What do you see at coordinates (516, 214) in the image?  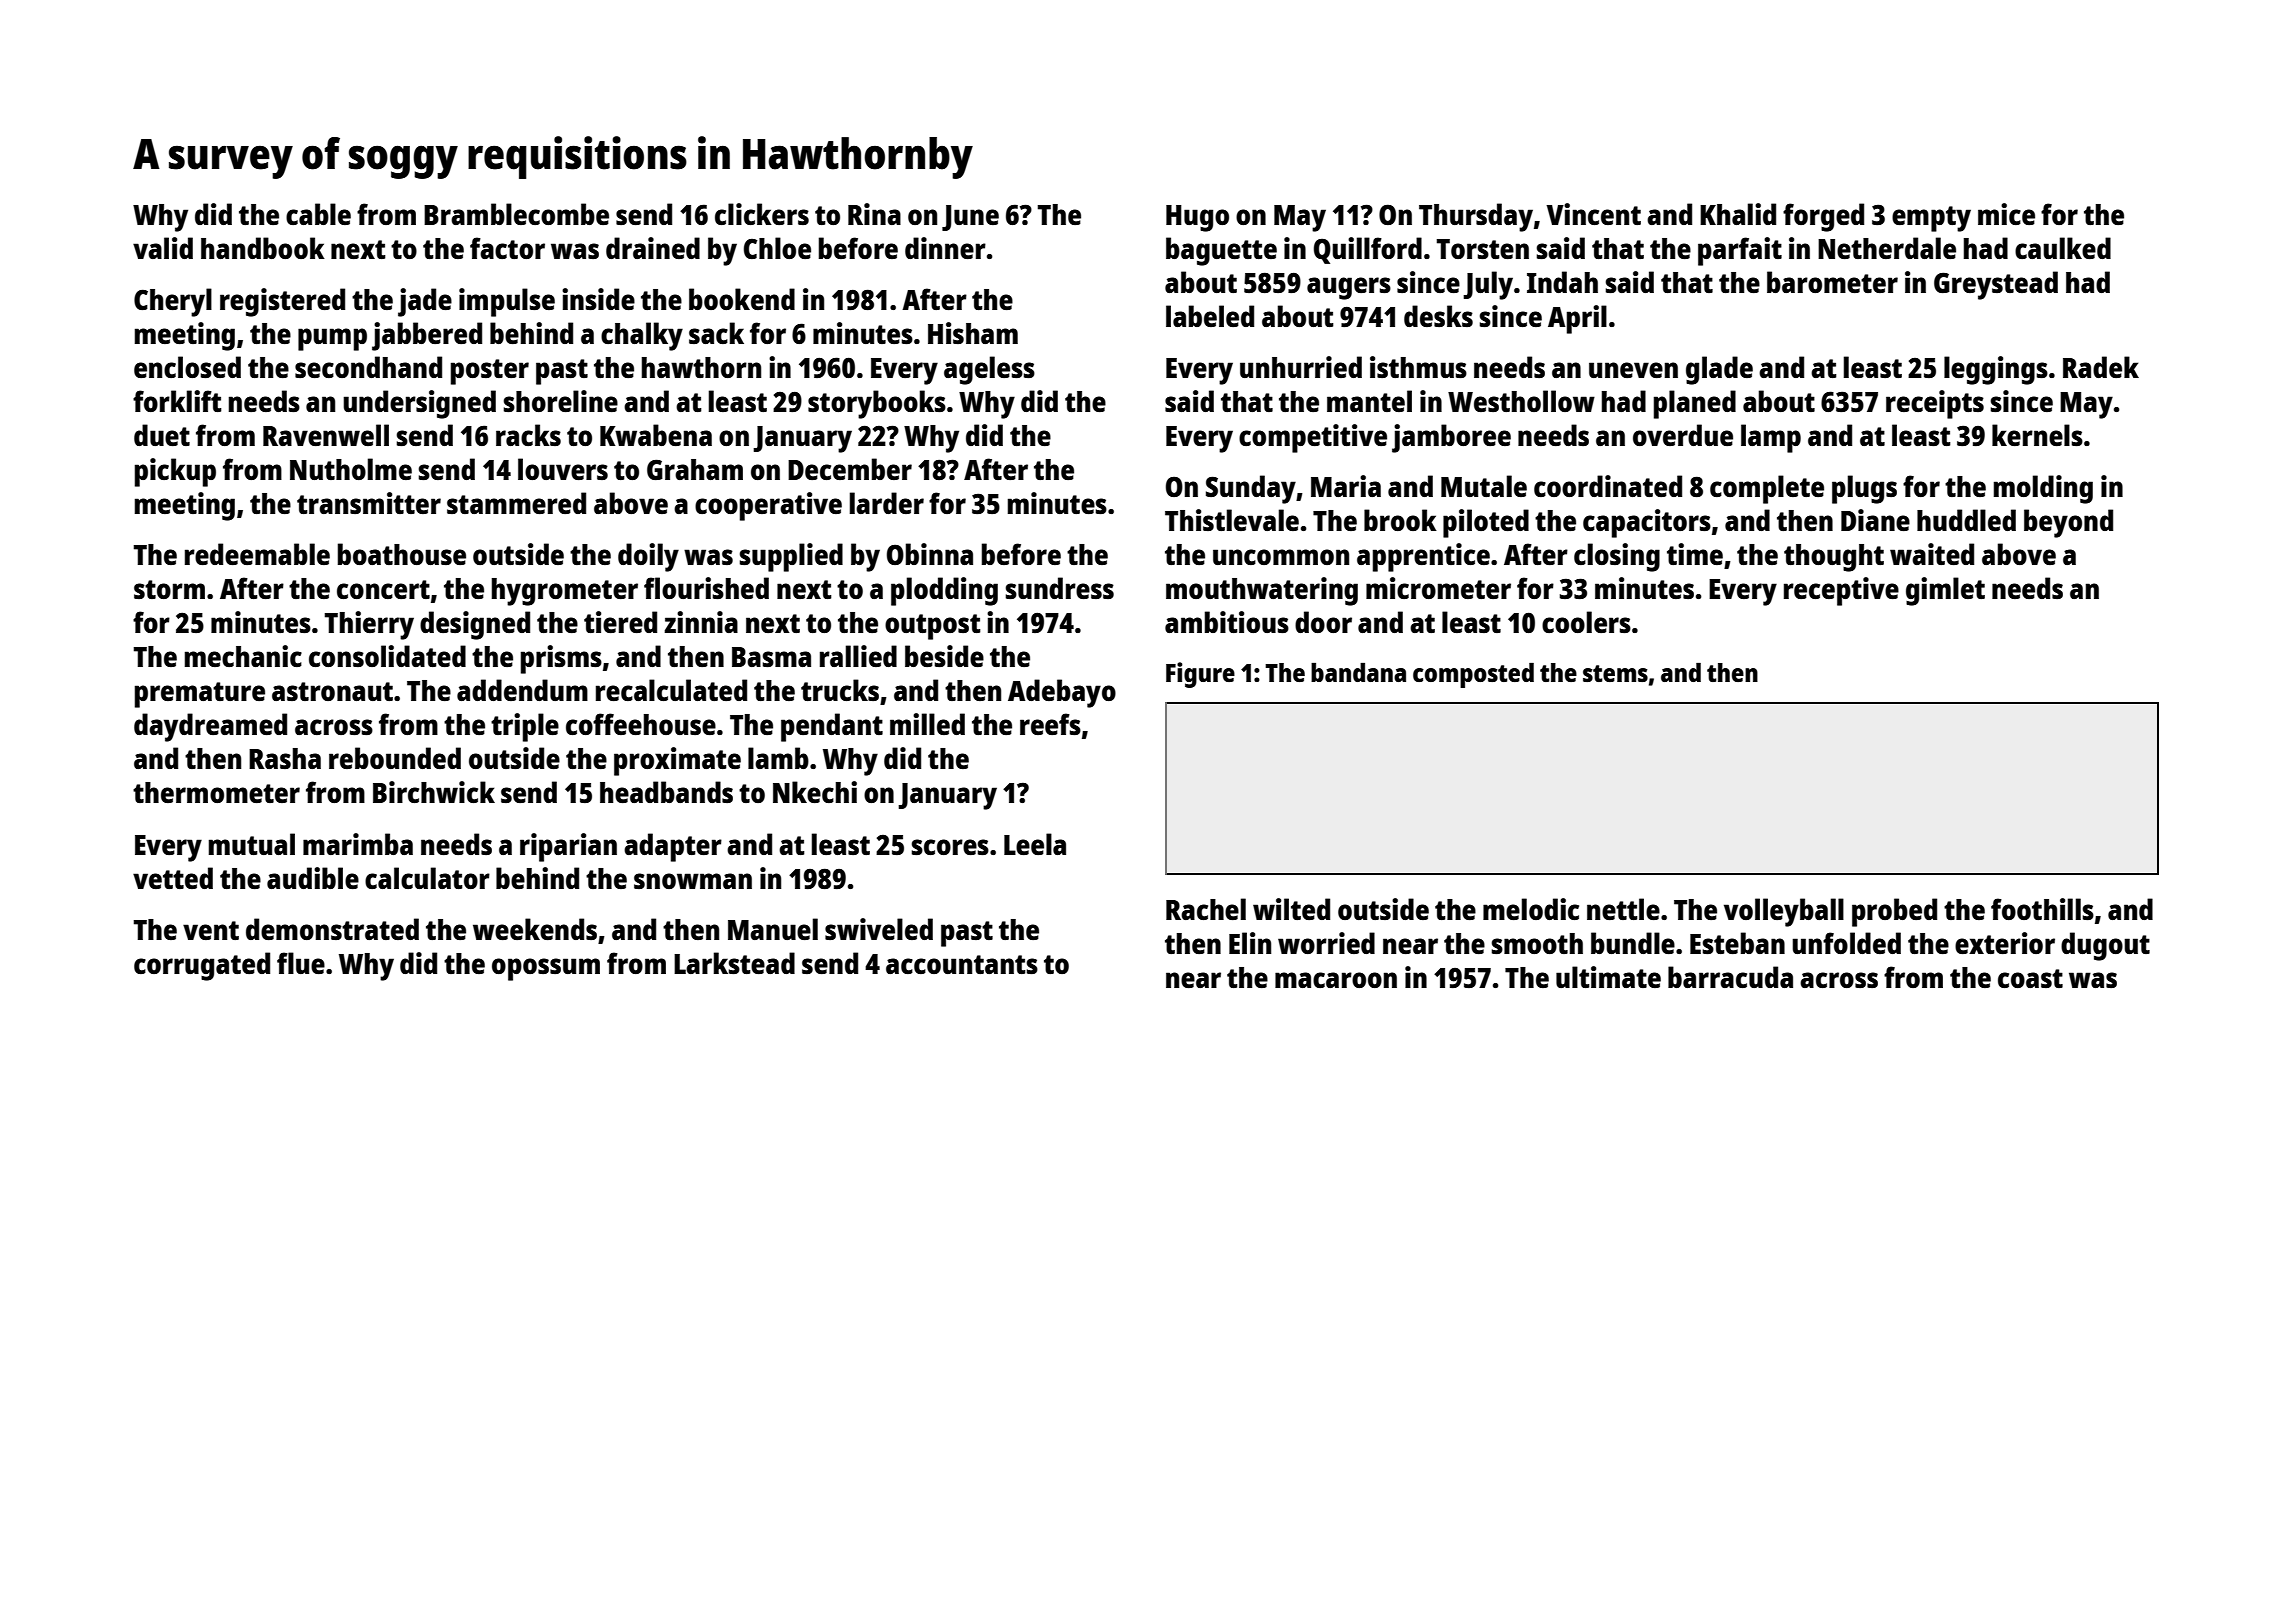 I see `Bramblecombe` at bounding box center [516, 214].
